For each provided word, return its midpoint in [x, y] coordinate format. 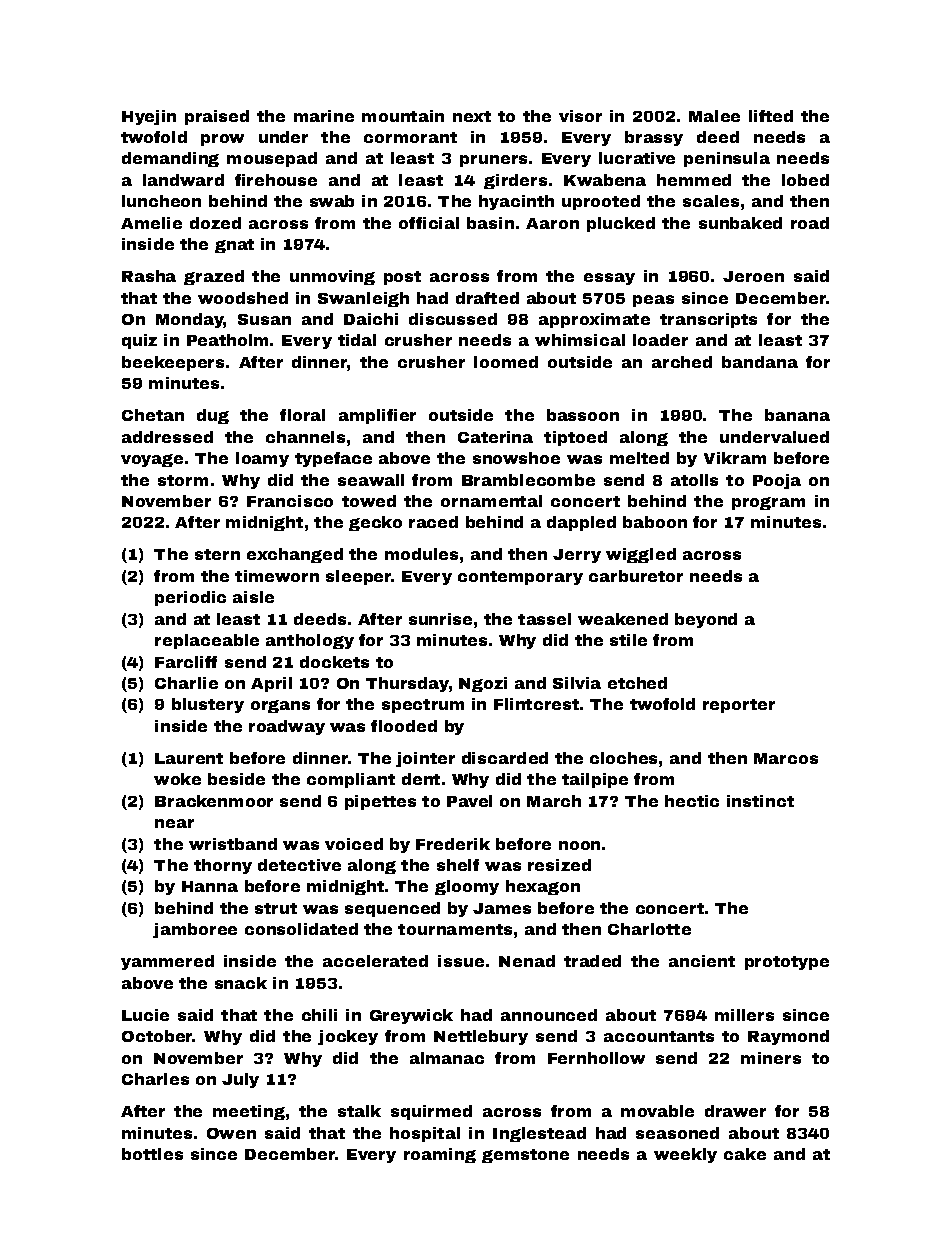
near [174, 823]
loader [660, 340]
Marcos [786, 758]
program [768, 503]
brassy [654, 138]
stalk [359, 1111]
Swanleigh [363, 299]
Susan [264, 319]
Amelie [151, 223]
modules [421, 554]
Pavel [469, 801]
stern [217, 554]
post [402, 278]
